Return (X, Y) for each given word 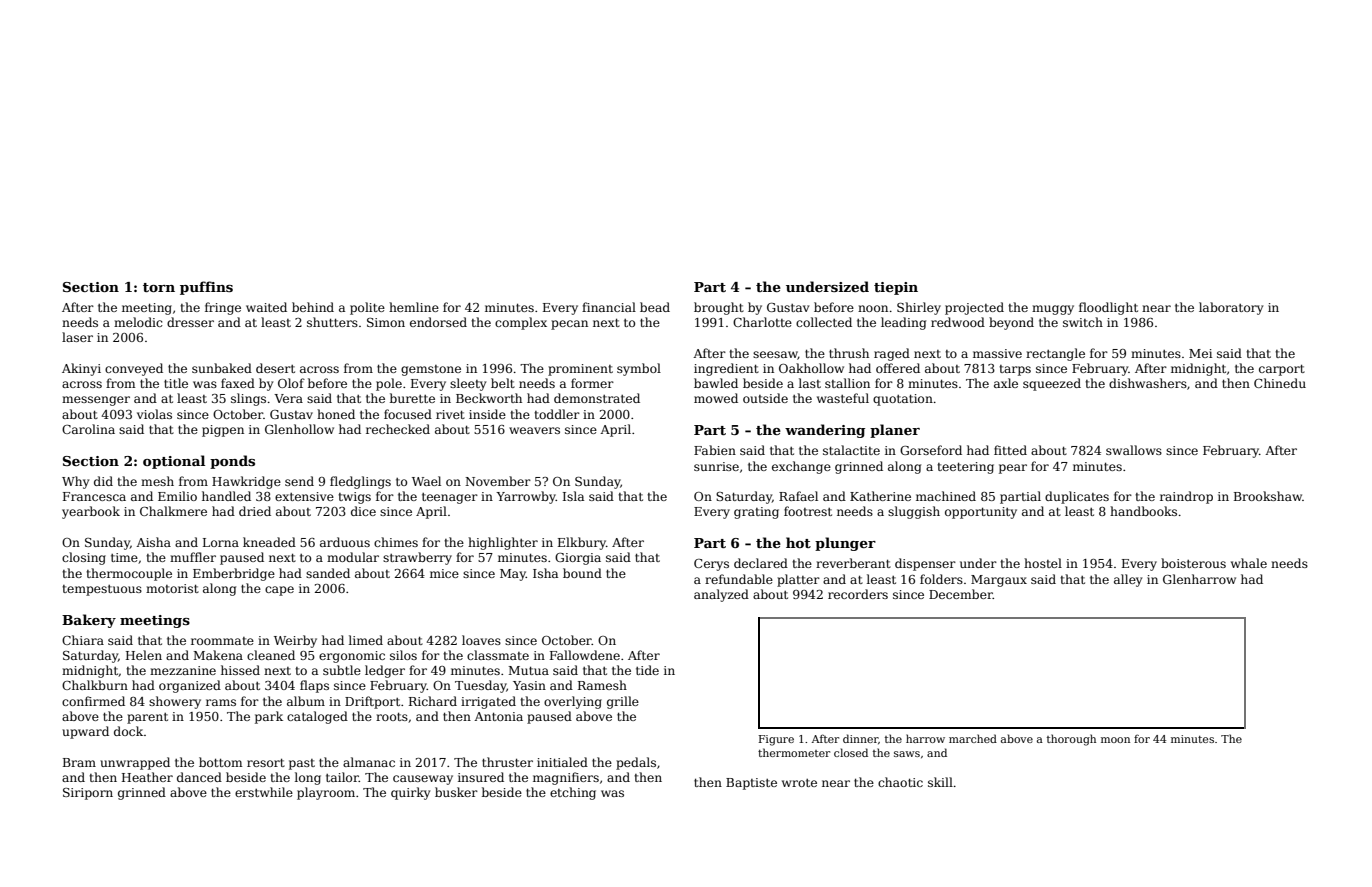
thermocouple (129, 574)
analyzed (721, 595)
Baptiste (751, 784)
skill (940, 782)
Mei (1200, 353)
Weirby (295, 641)
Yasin (529, 685)
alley (1128, 580)
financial (609, 307)
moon (1115, 740)
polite (367, 308)
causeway (423, 780)
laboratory (1231, 308)
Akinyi (81, 369)
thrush (849, 353)
